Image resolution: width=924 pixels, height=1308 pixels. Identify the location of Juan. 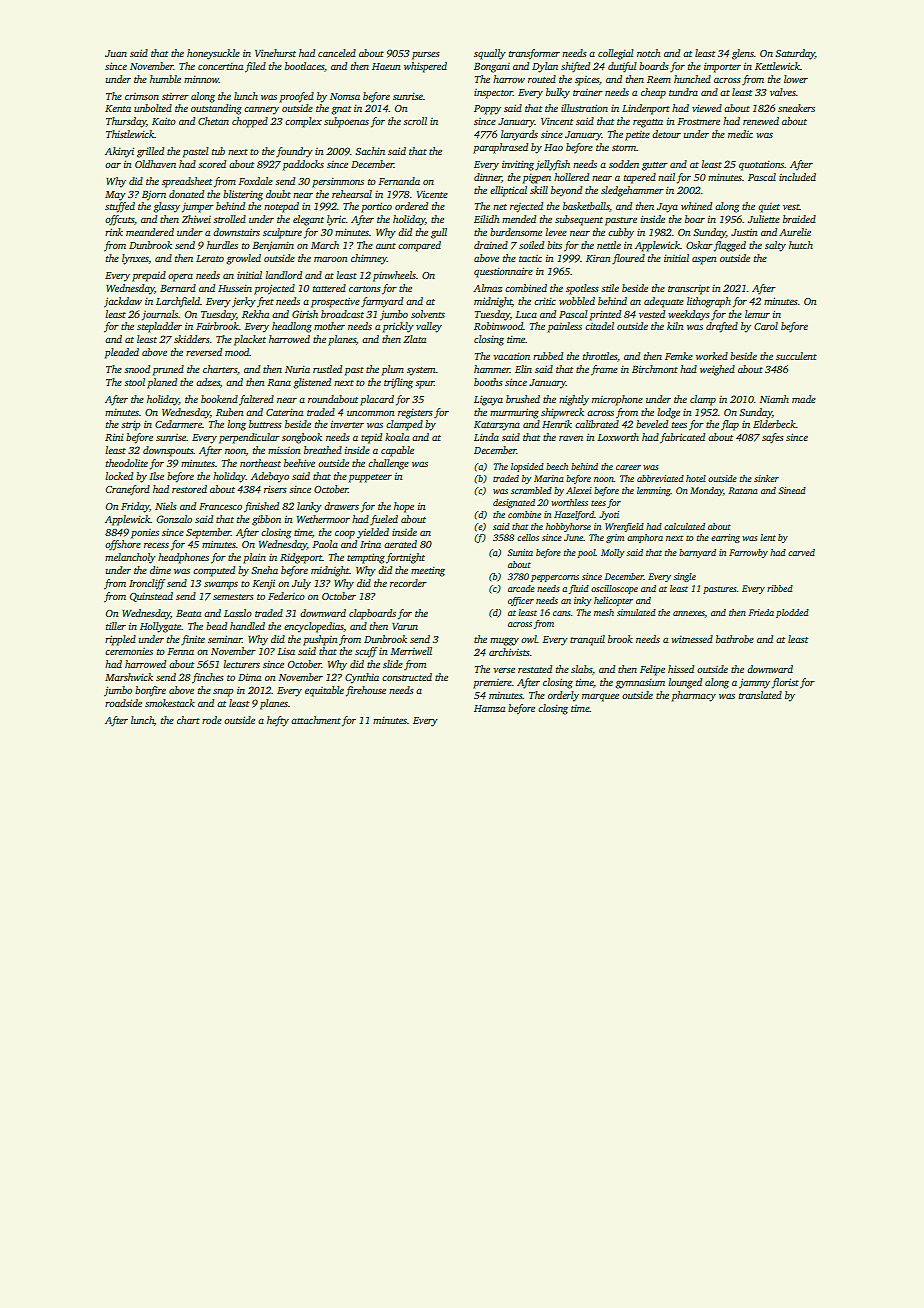
(116, 53).
